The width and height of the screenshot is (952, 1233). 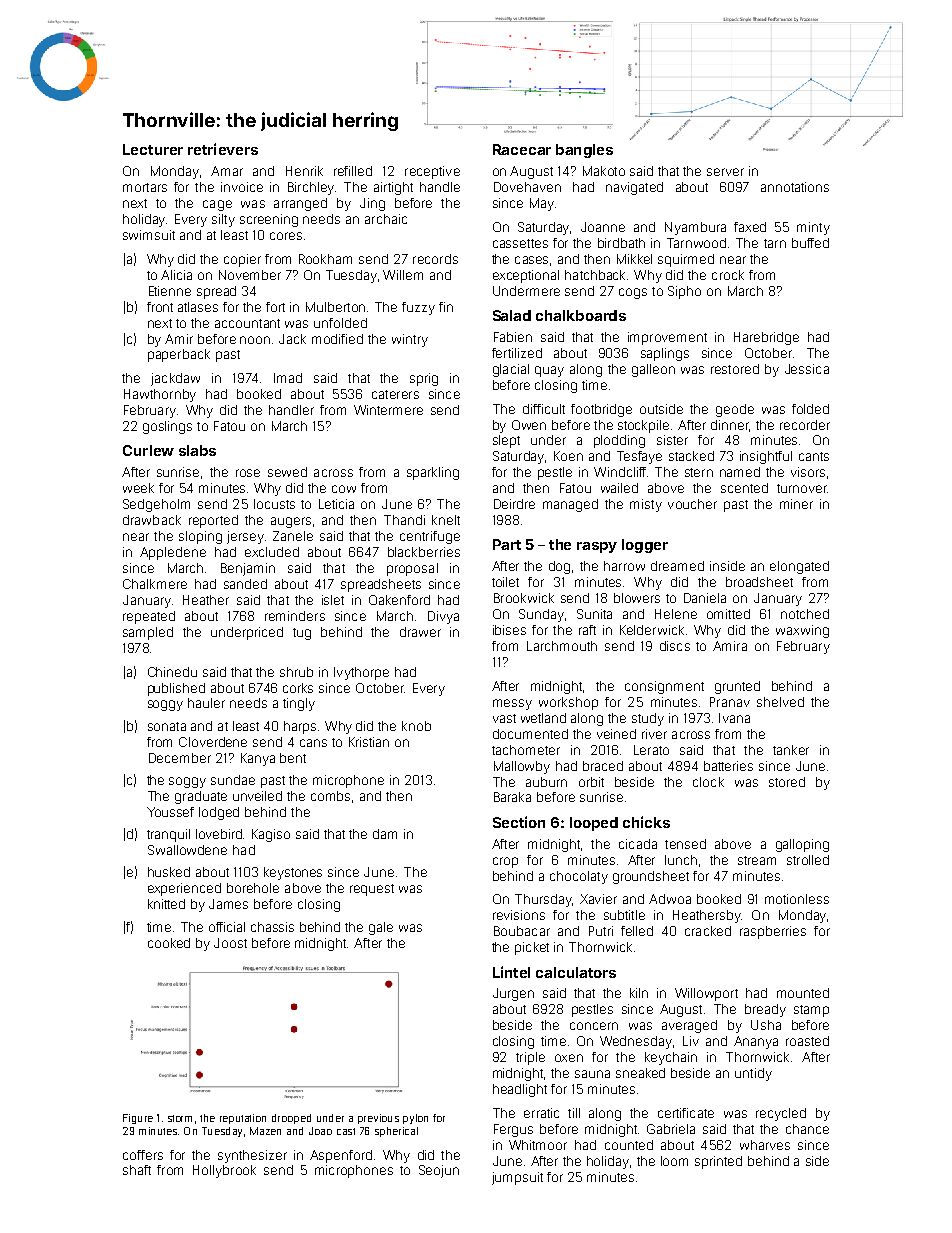 I want to click on Swallowdene, so click(x=187, y=850).
